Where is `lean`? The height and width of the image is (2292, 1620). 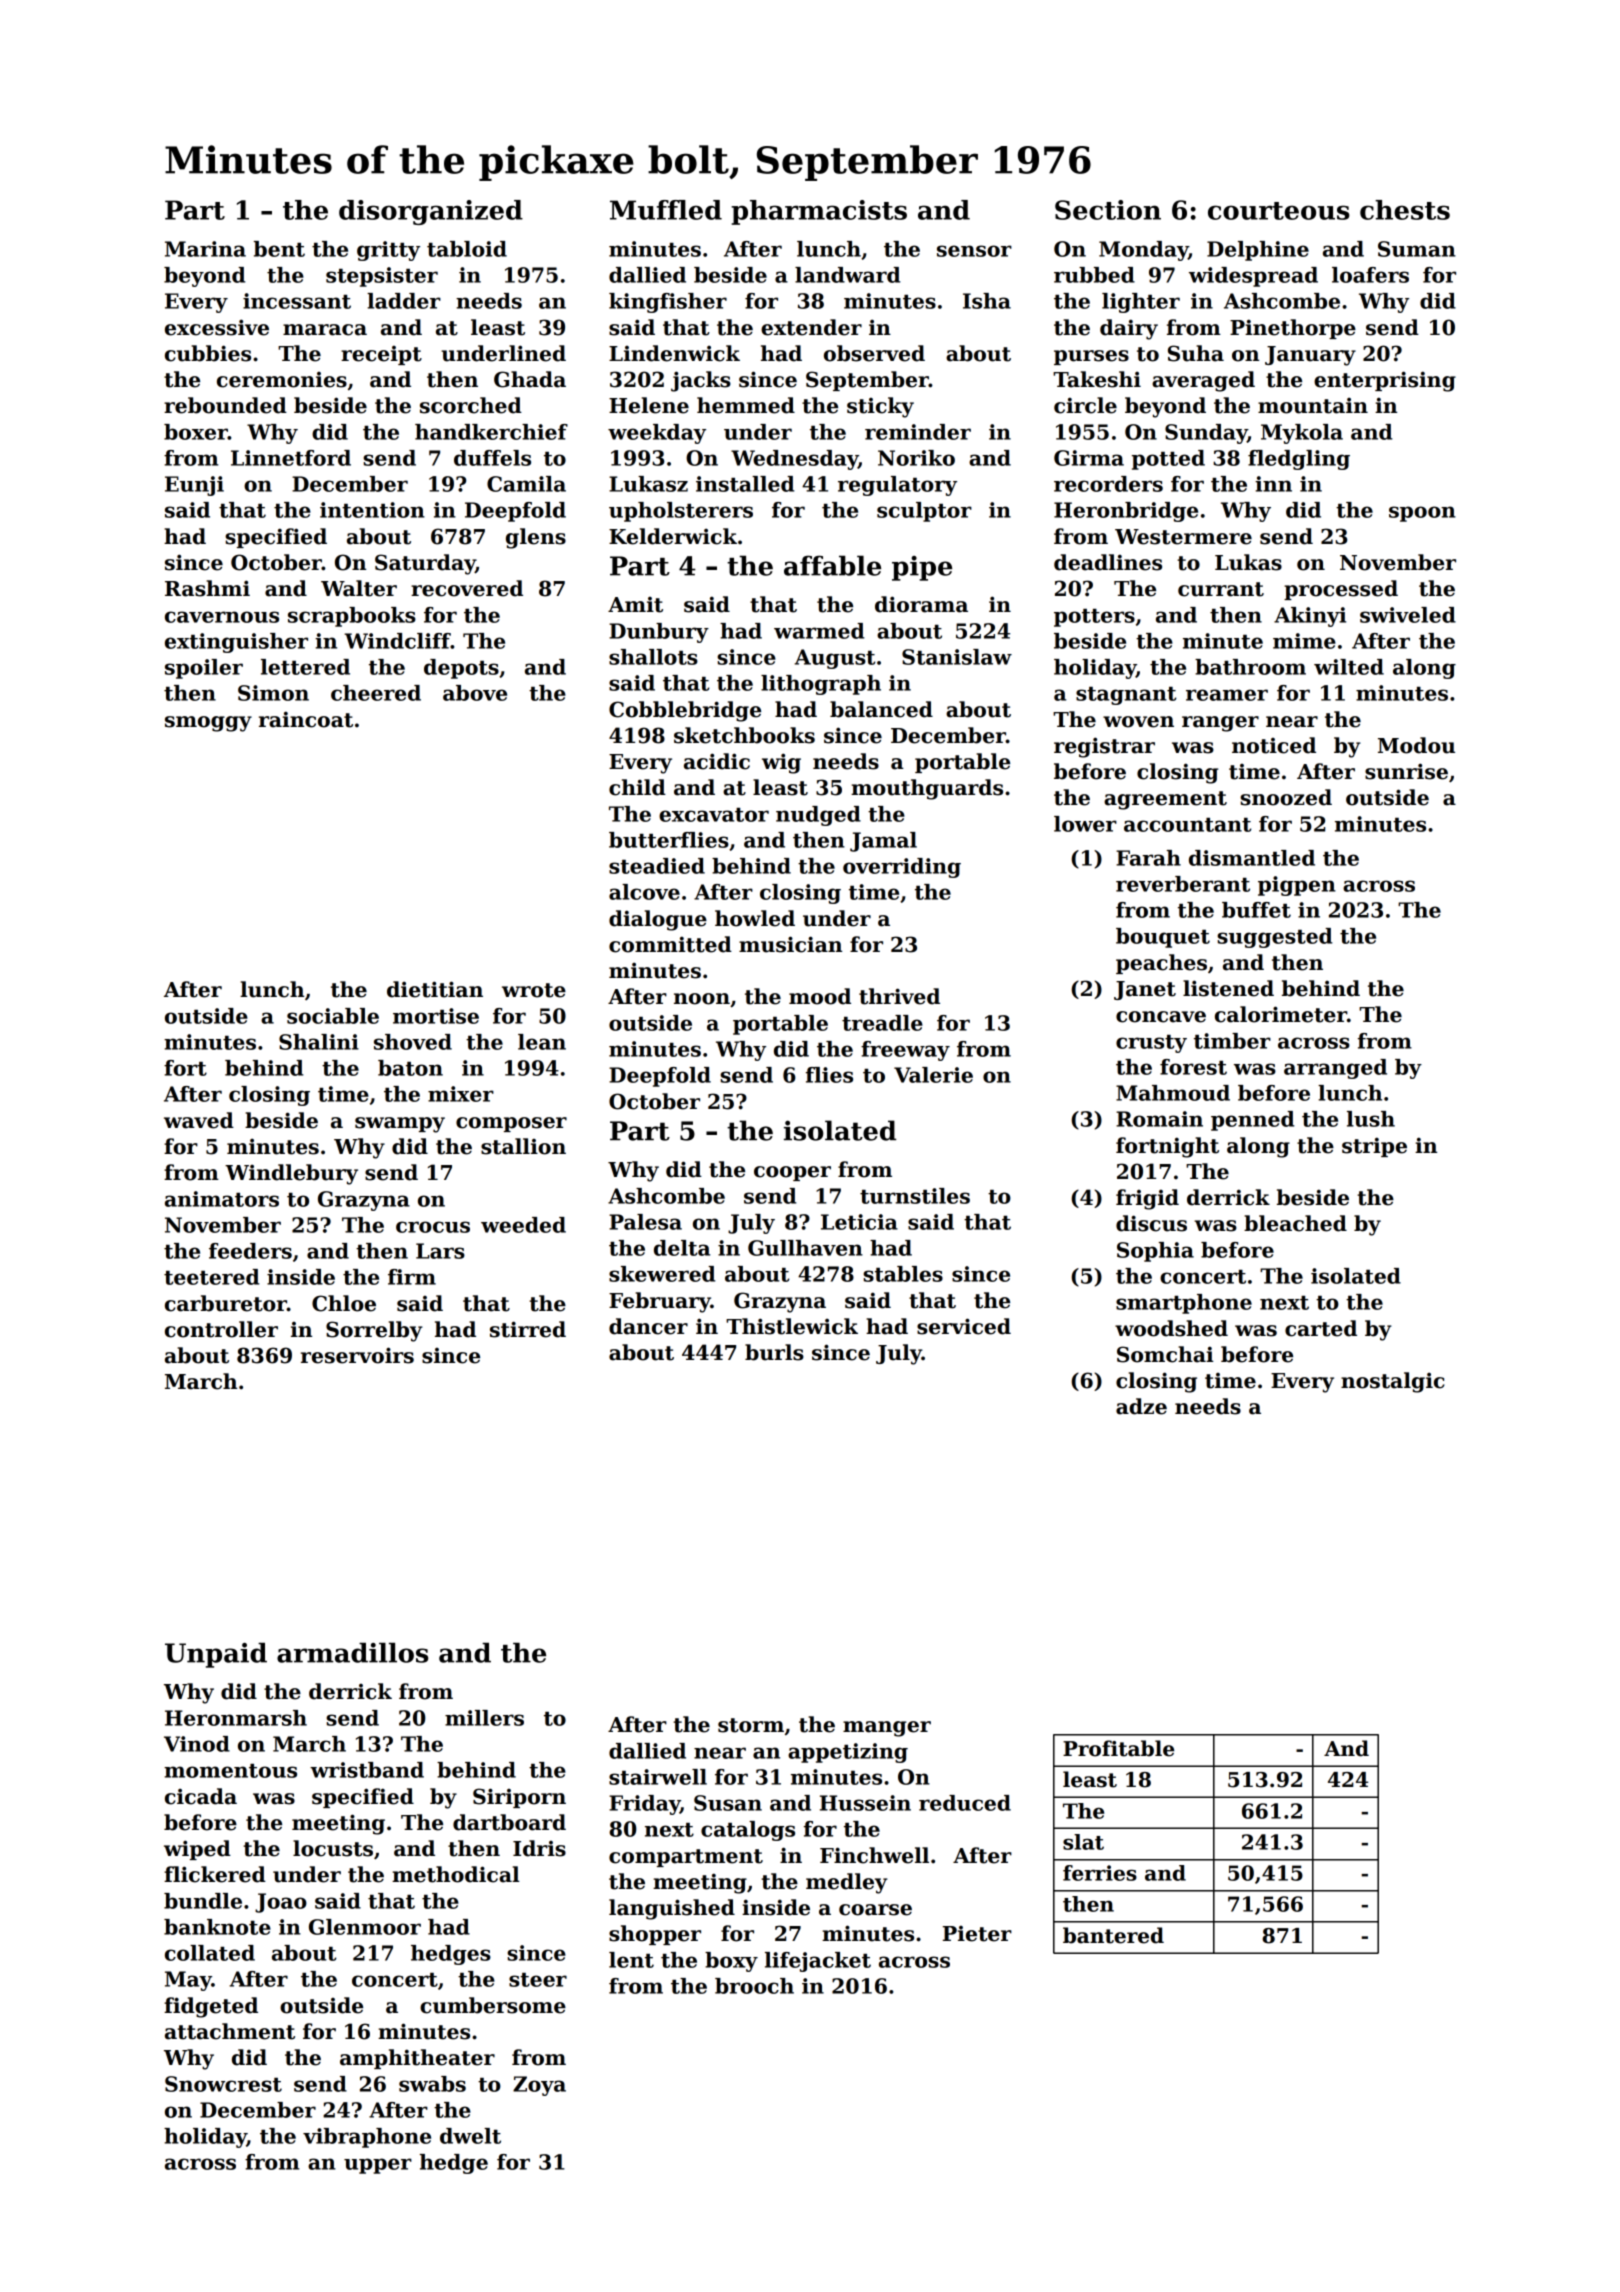
lean is located at coordinates (542, 1042).
